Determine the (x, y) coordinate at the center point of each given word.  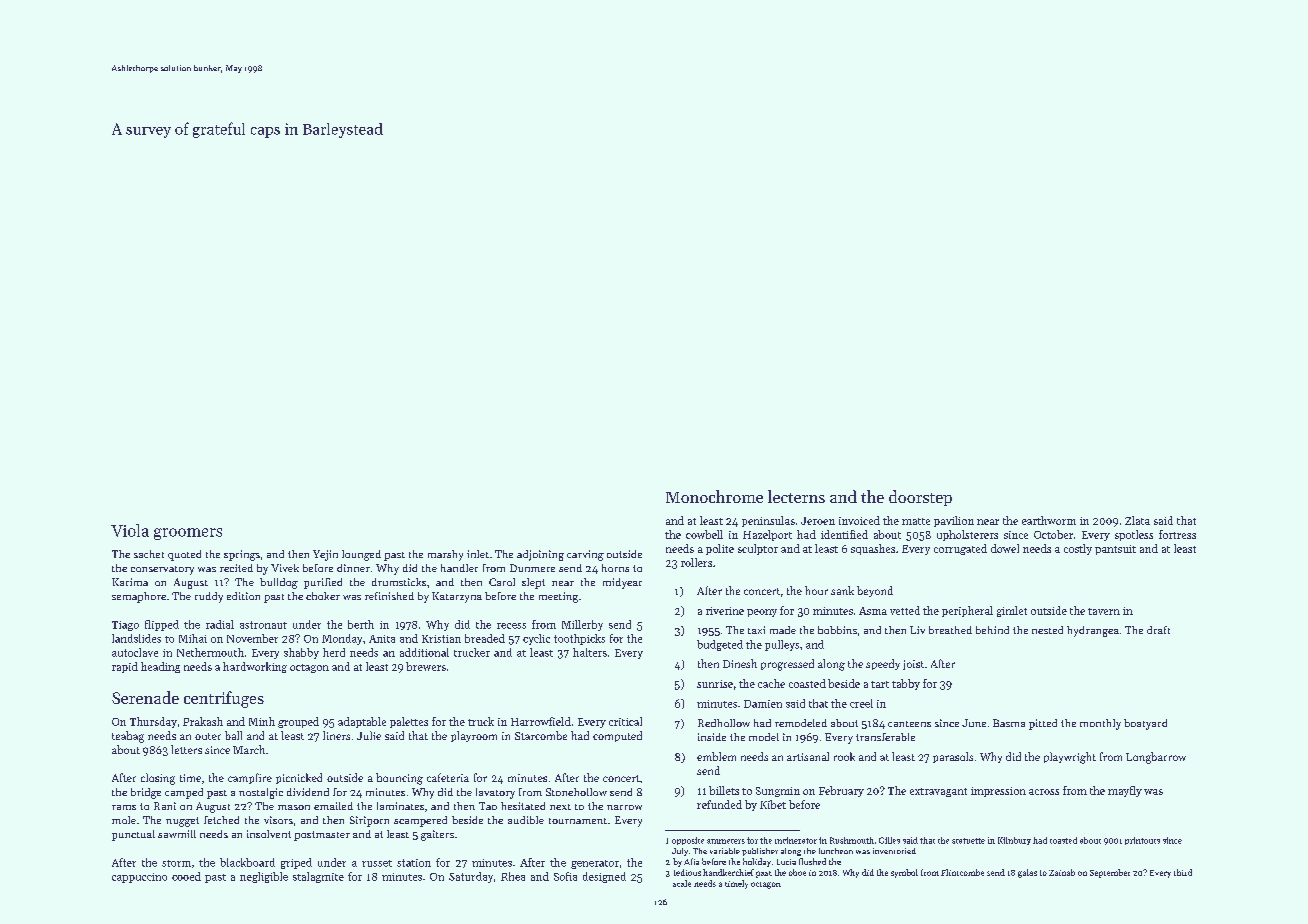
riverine (725, 611)
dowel (1005, 548)
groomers (188, 534)
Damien (763, 704)
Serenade (145, 697)
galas (1027, 873)
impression (998, 792)
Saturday (471, 877)
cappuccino (139, 878)
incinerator (796, 840)
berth (361, 624)
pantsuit (1115, 550)
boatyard (1145, 724)
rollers (696, 562)
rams (124, 807)
